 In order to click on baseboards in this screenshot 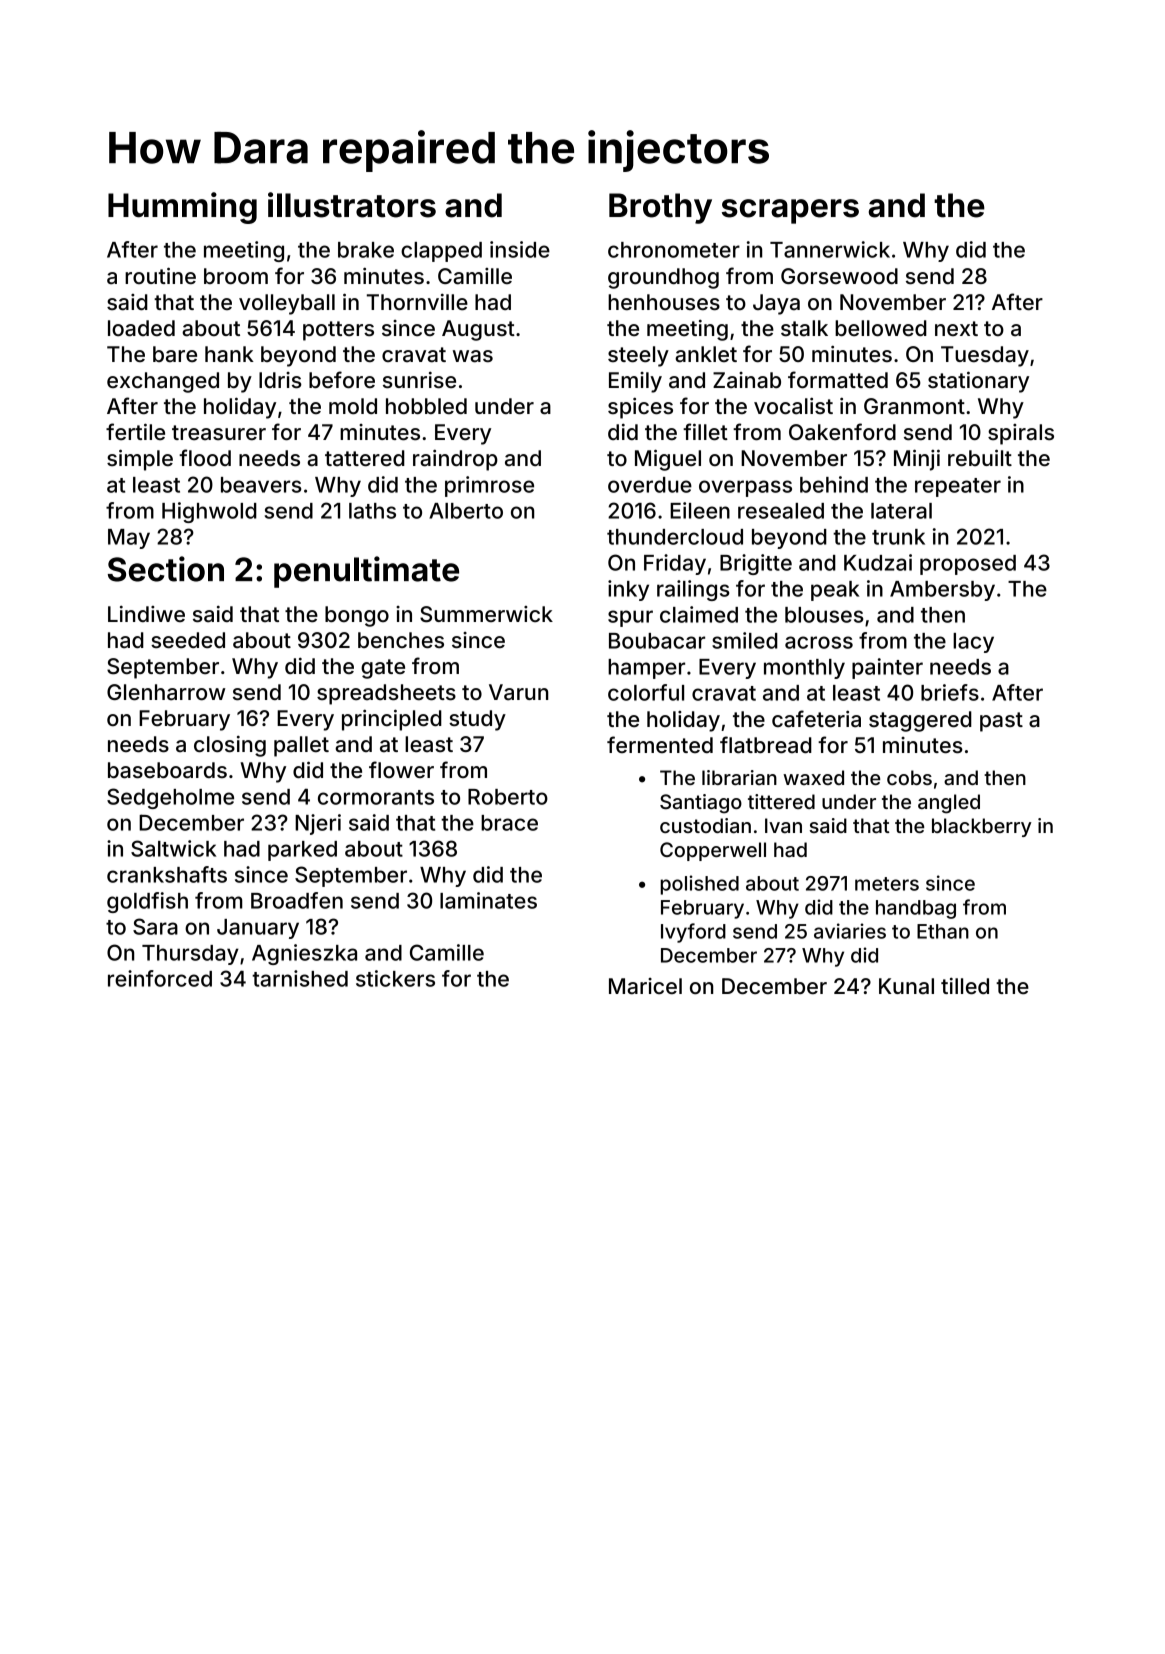, I will do `click(167, 770)`.
